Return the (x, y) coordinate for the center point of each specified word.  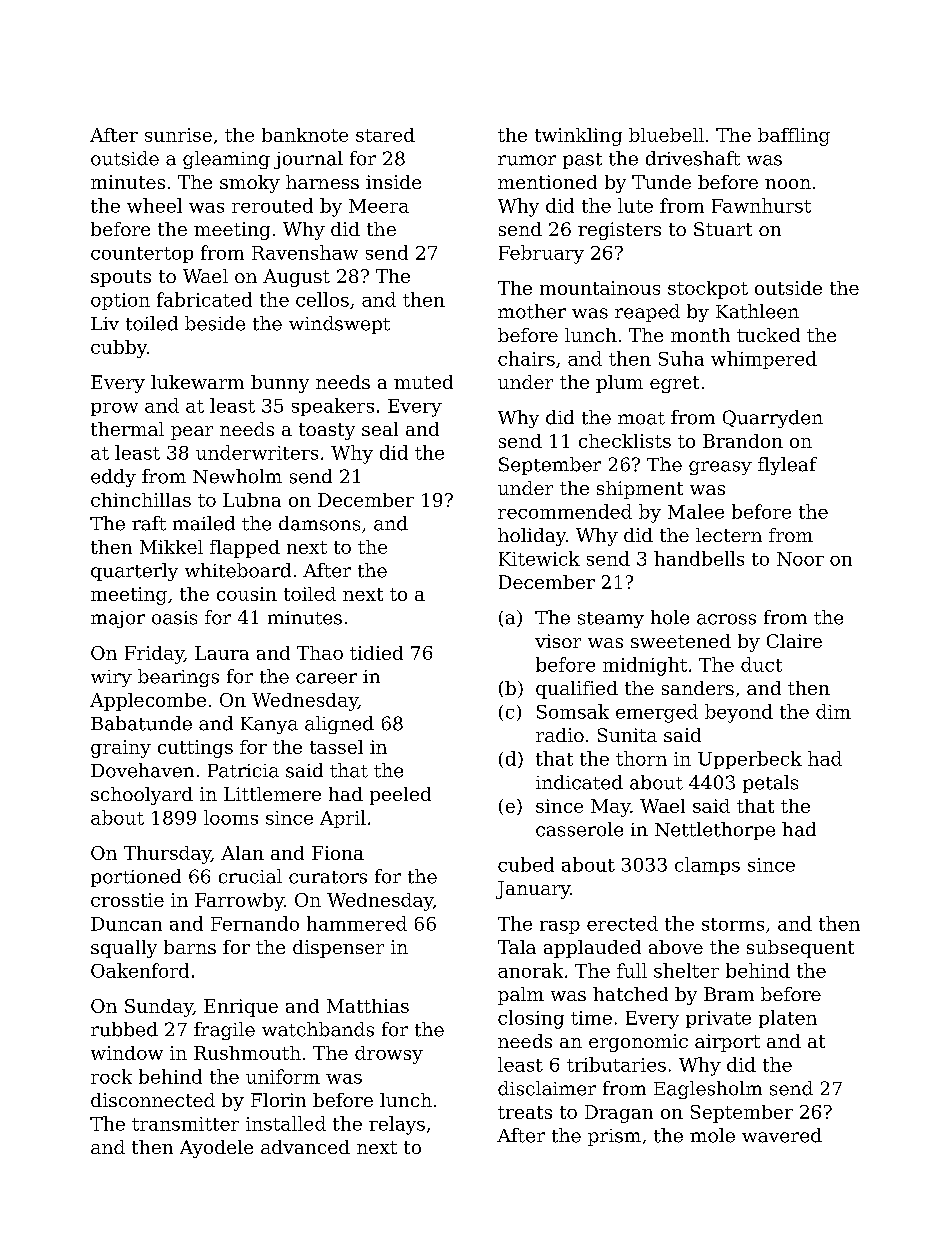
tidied (376, 653)
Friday (154, 655)
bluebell (666, 135)
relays (397, 1125)
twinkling (578, 137)
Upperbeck (750, 760)
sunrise (178, 135)
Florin (278, 1100)
